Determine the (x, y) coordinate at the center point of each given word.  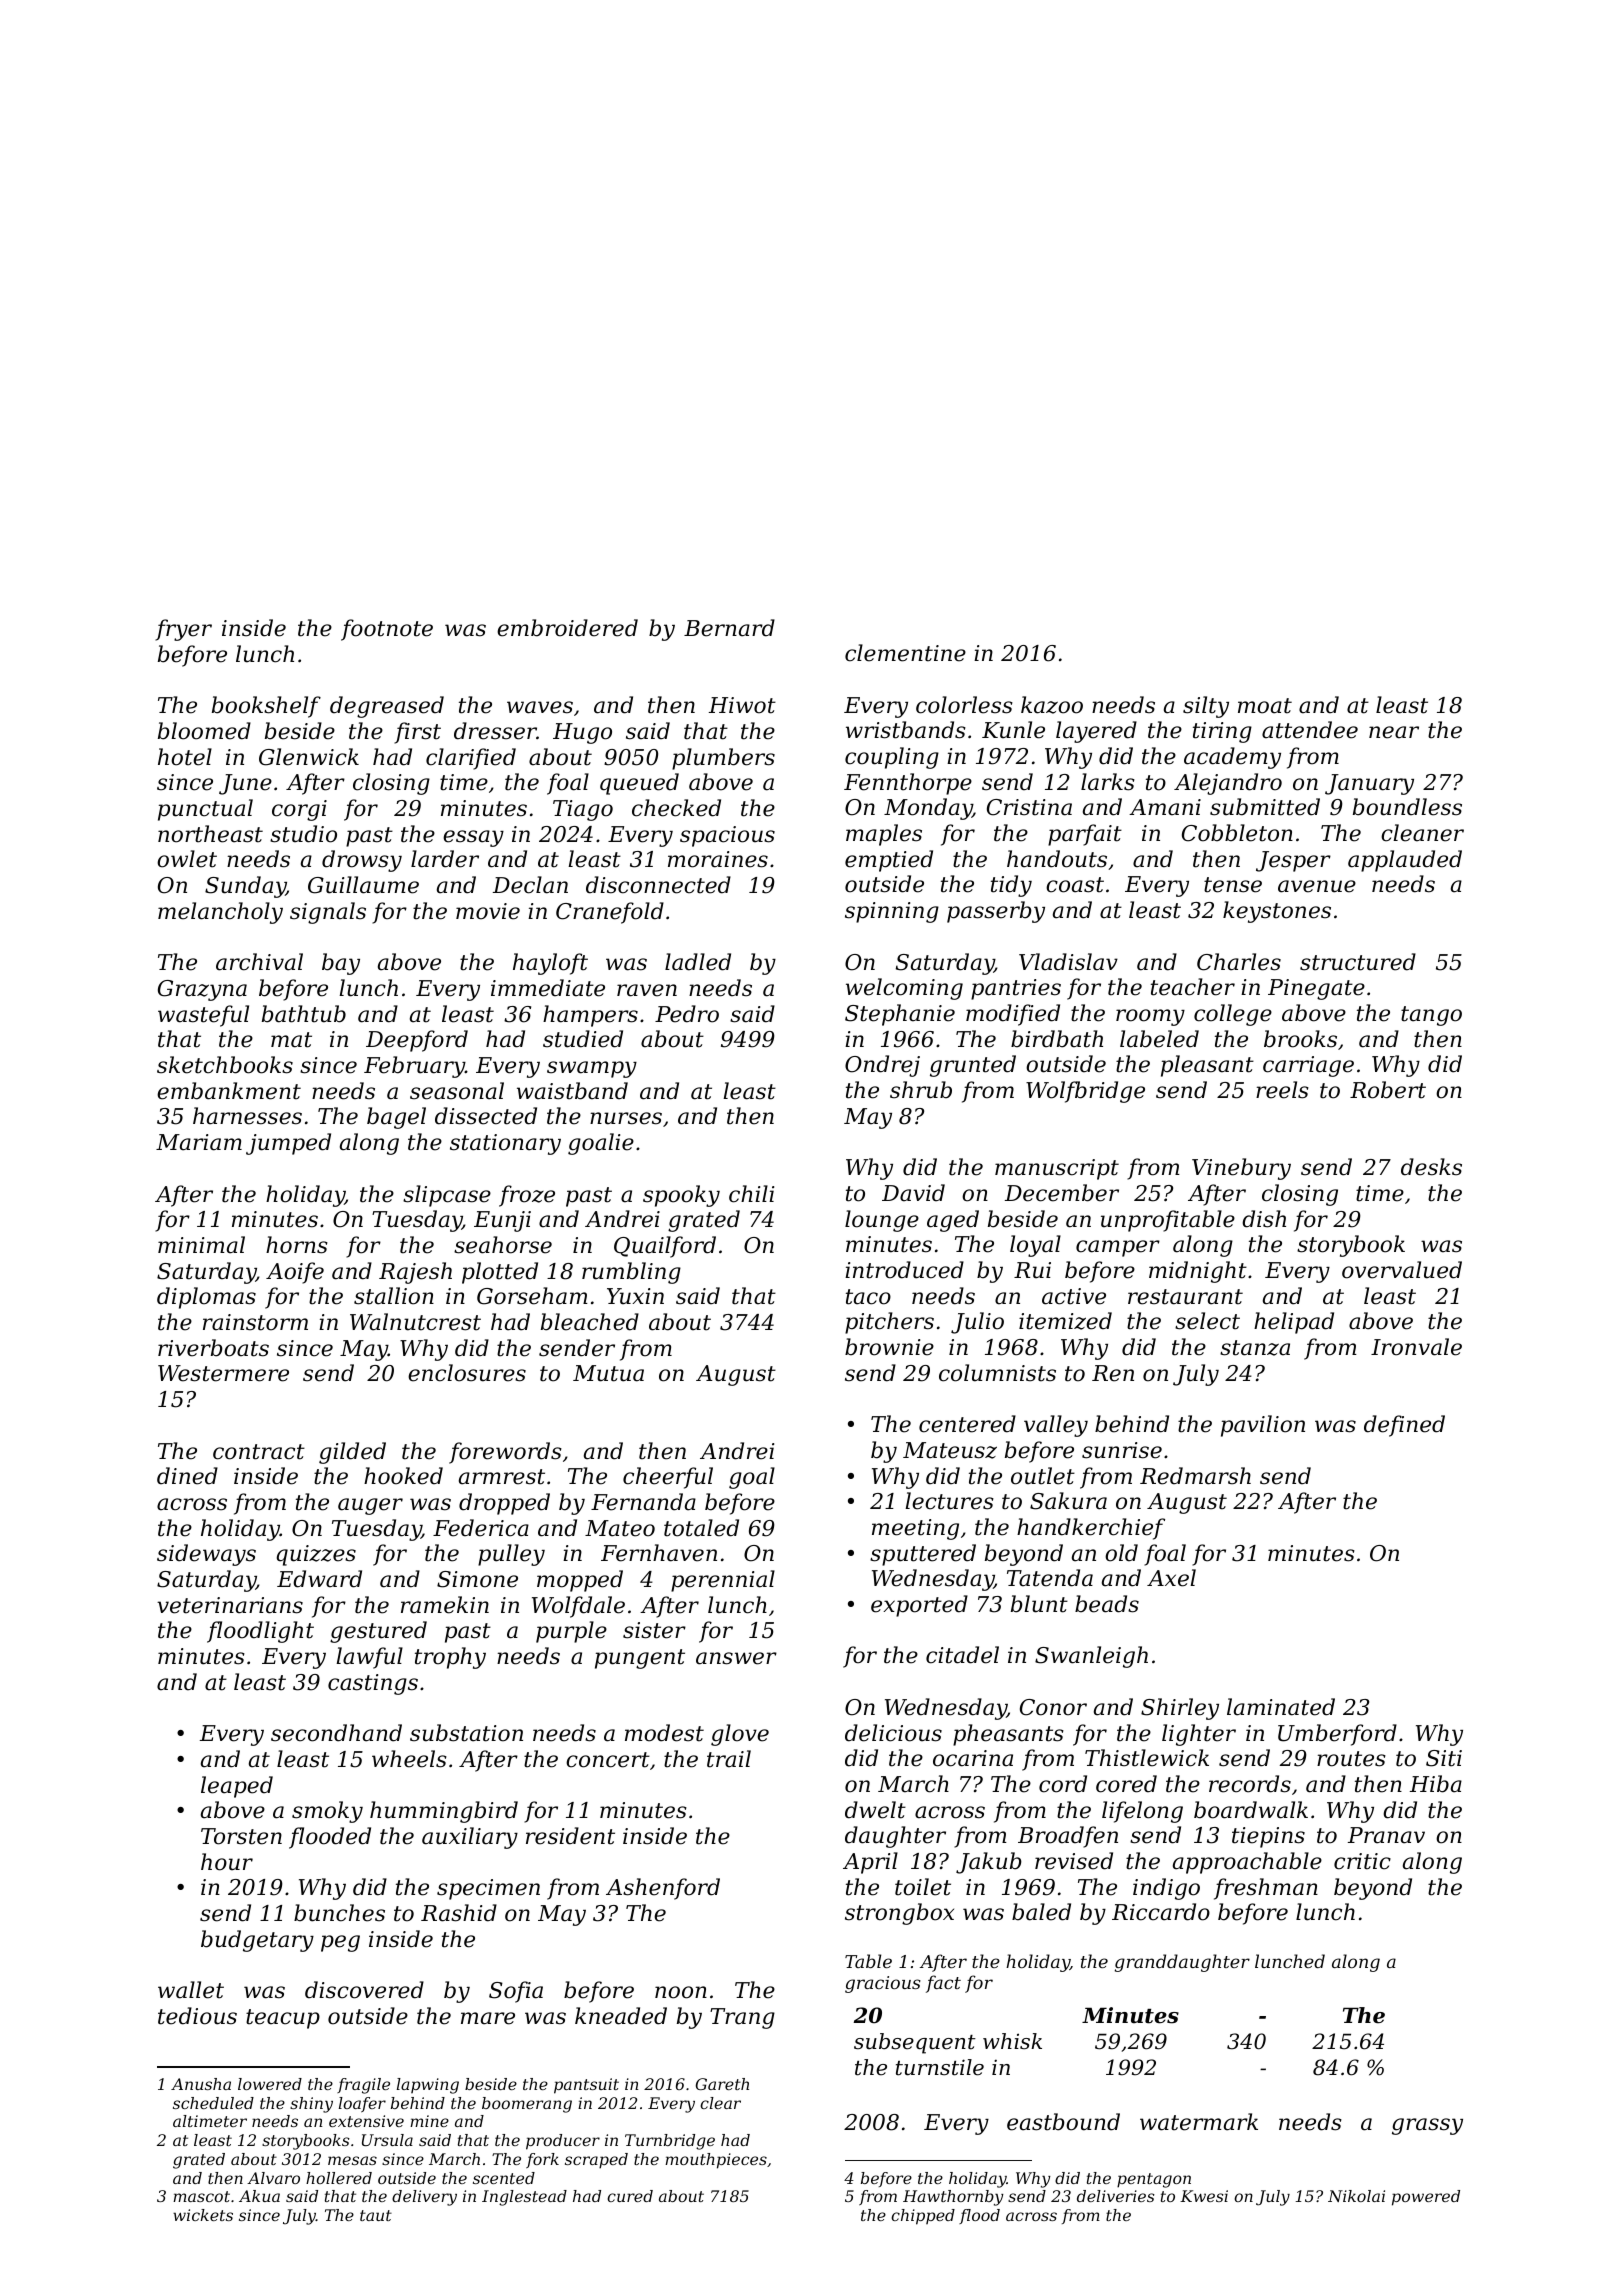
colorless (964, 705)
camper (1118, 1248)
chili (751, 1194)
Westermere (223, 1373)
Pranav (1386, 1835)
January (1369, 784)
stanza (1255, 1348)
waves (540, 707)
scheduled (213, 2103)
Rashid (459, 1913)
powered (1426, 2198)
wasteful (203, 1016)
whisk (1012, 2041)
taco (868, 1297)
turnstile (940, 2067)
